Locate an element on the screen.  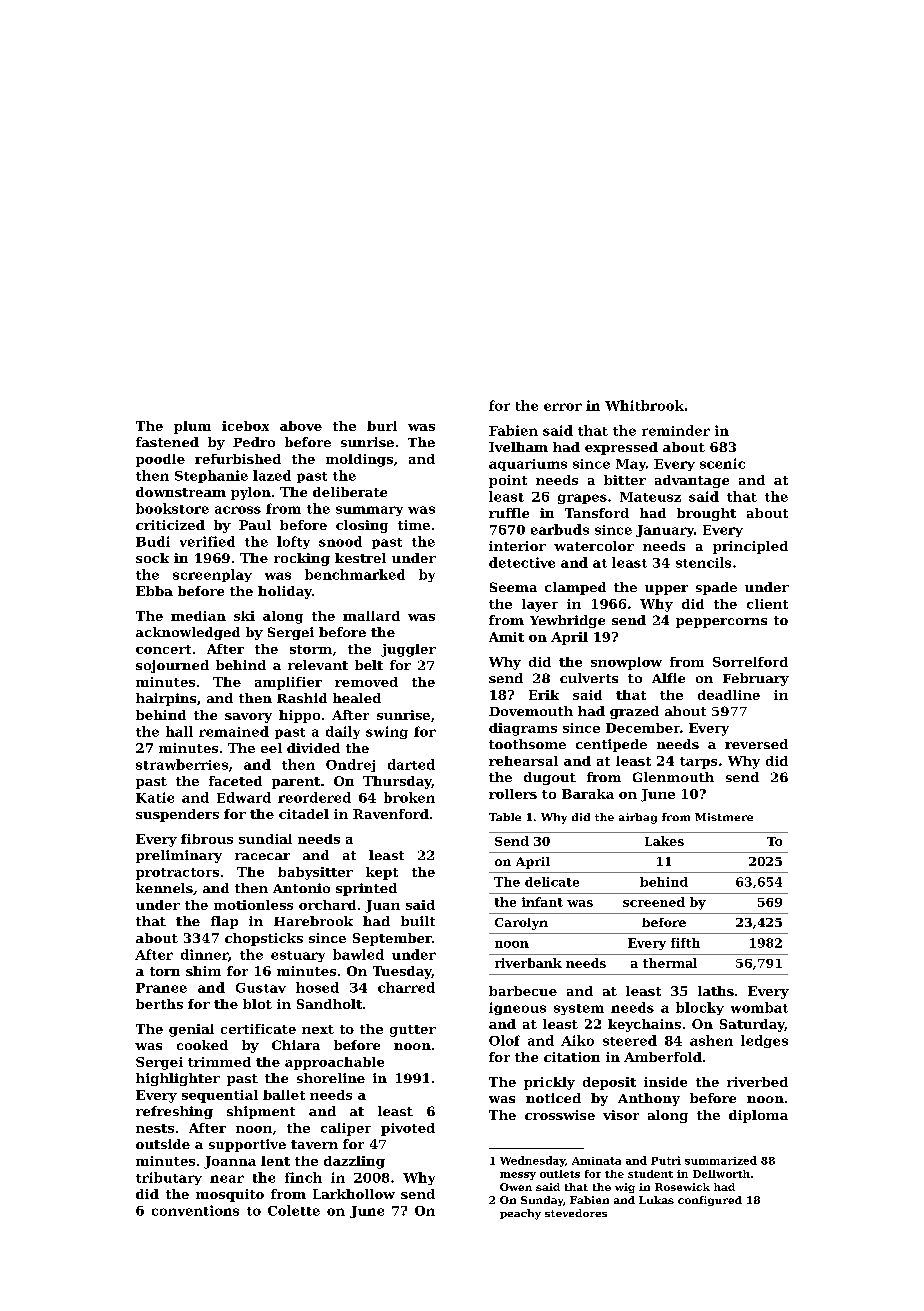
September is located at coordinates (392, 939).
